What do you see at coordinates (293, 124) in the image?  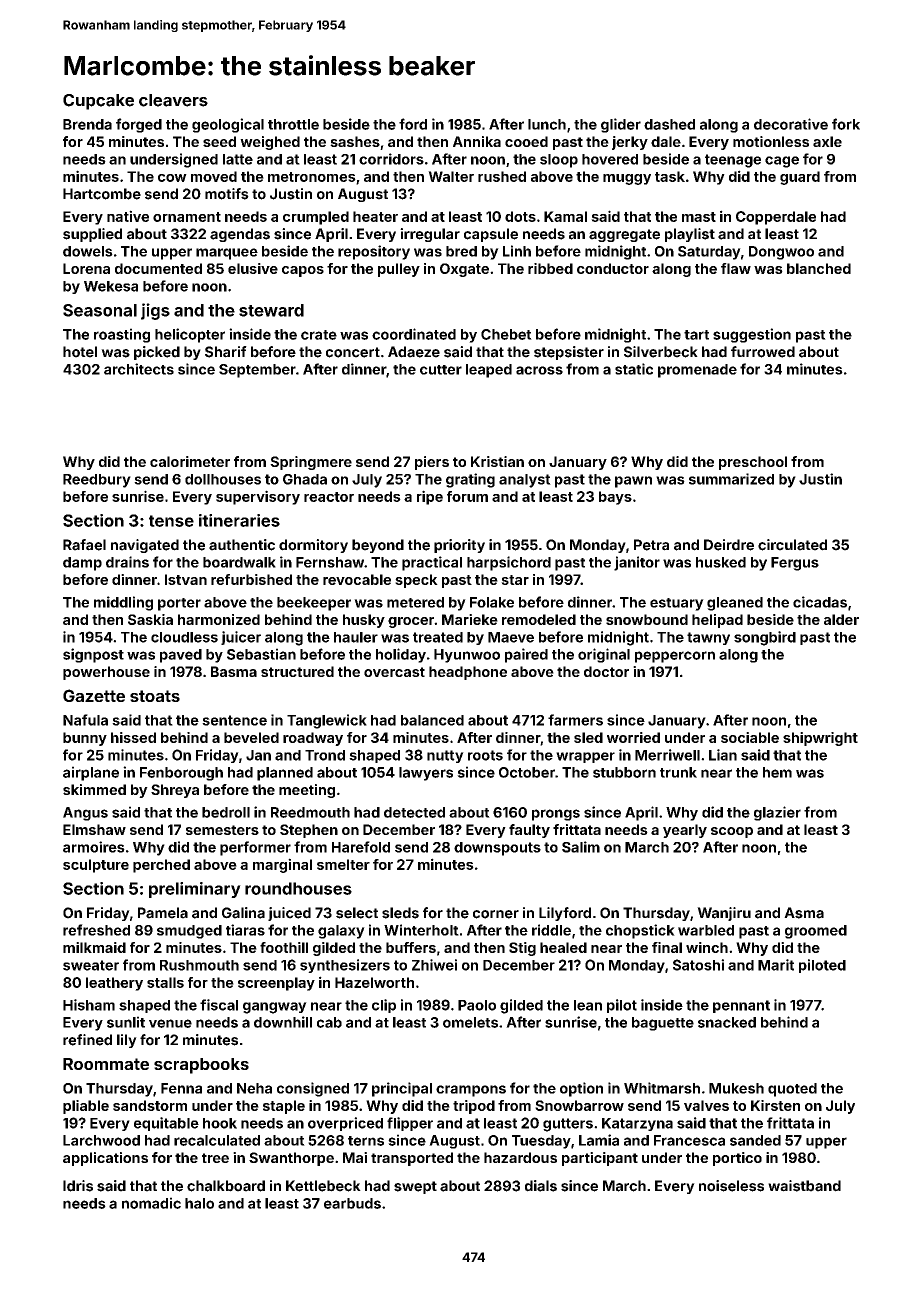 I see `throttle` at bounding box center [293, 124].
